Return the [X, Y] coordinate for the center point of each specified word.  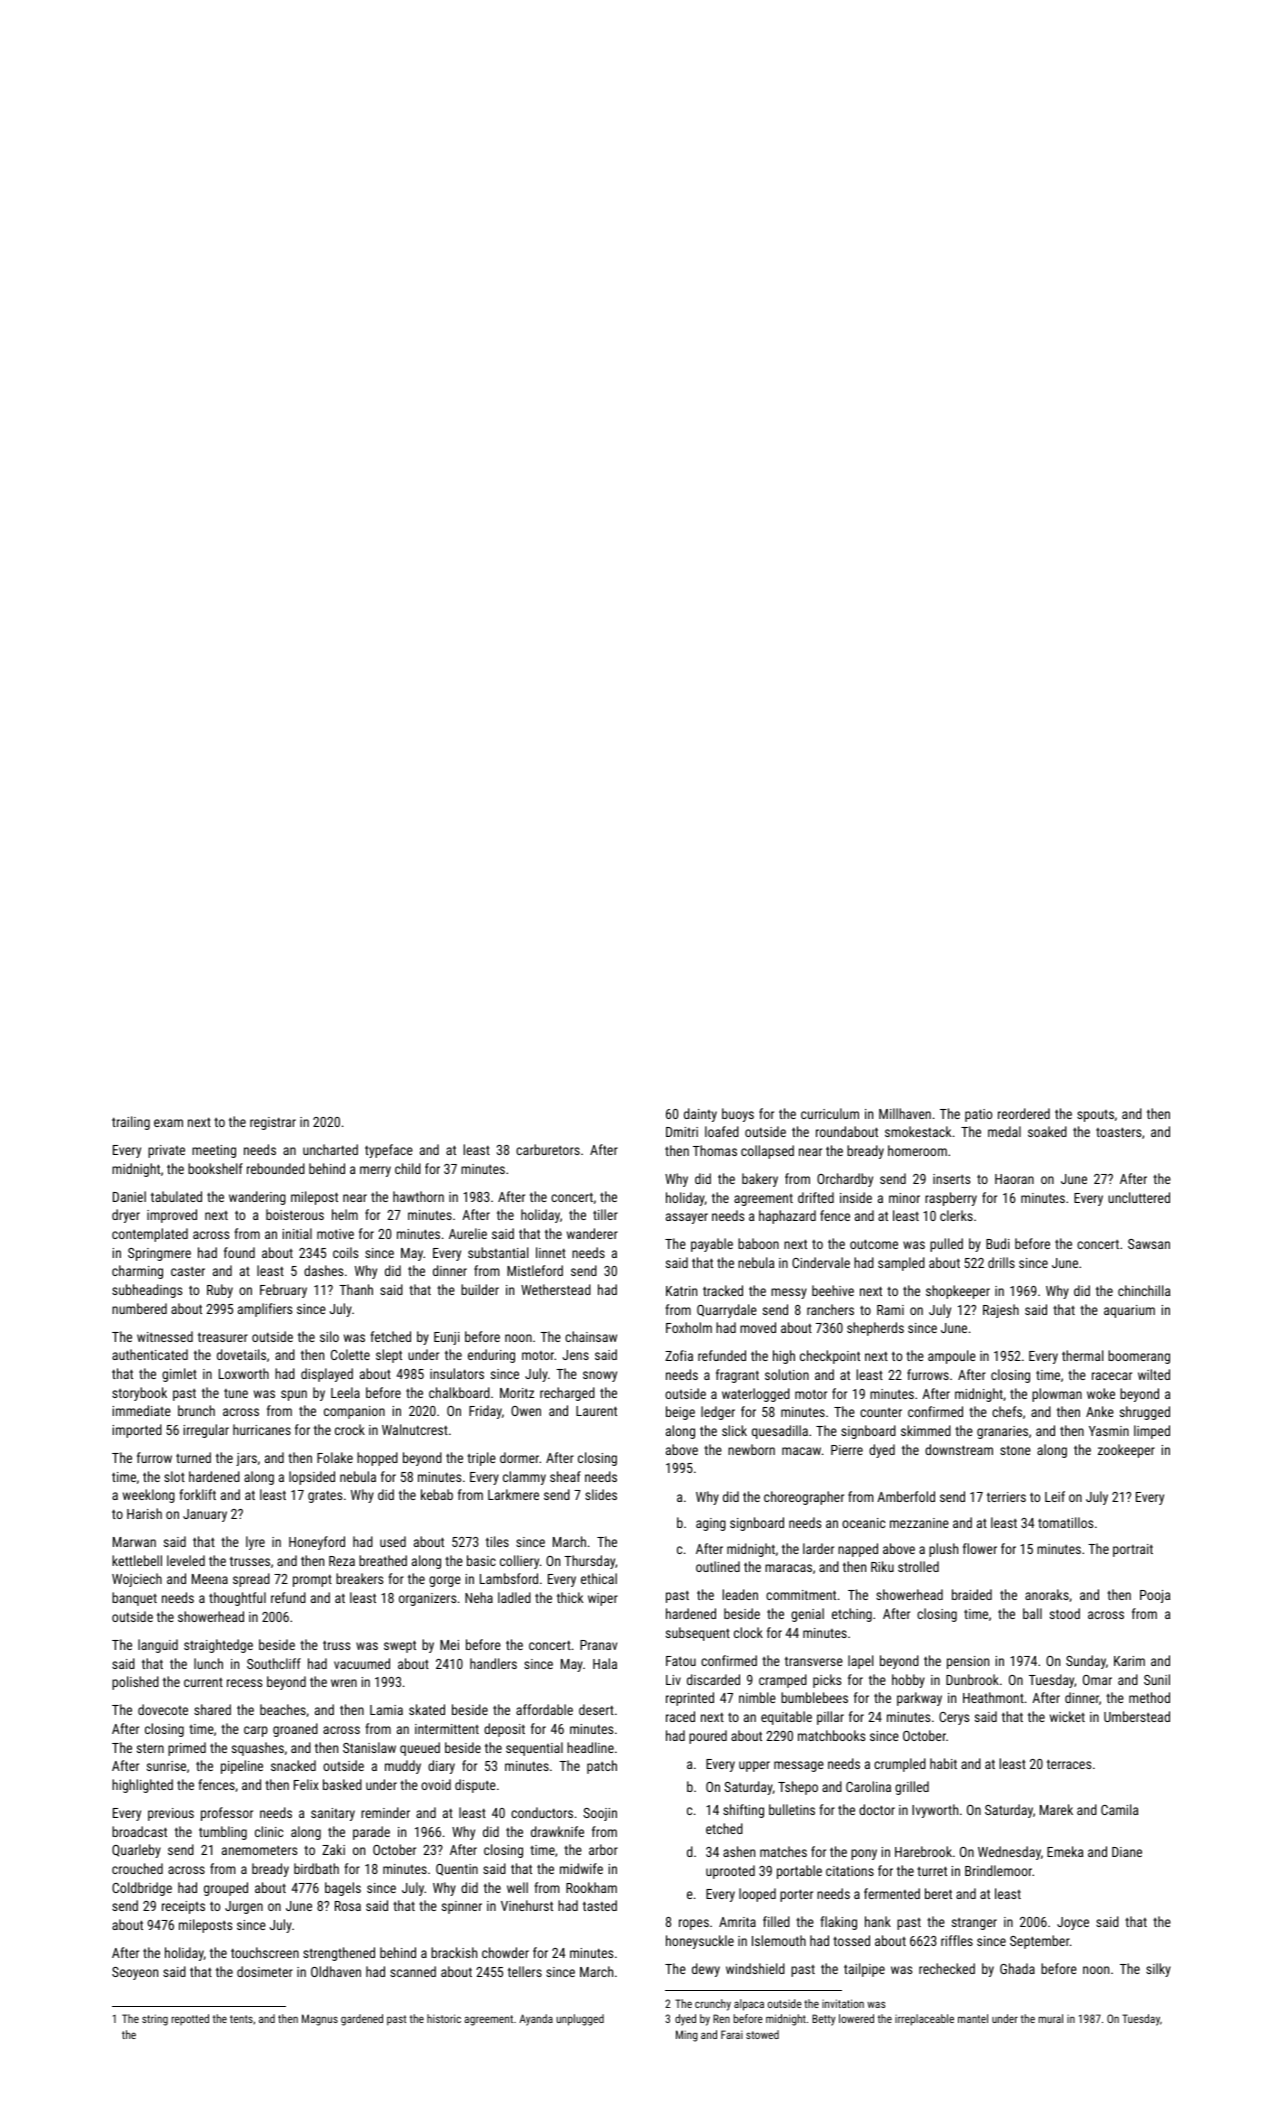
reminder [385, 1812]
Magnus [320, 2020]
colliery [519, 1562]
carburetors [548, 1149]
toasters [1118, 1132]
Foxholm [689, 1327]
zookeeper [1126, 1451]
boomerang [1139, 1357]
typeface [389, 1151]
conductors [542, 1812]
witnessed [165, 1336]
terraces [1069, 1764]
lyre [255, 1543]
